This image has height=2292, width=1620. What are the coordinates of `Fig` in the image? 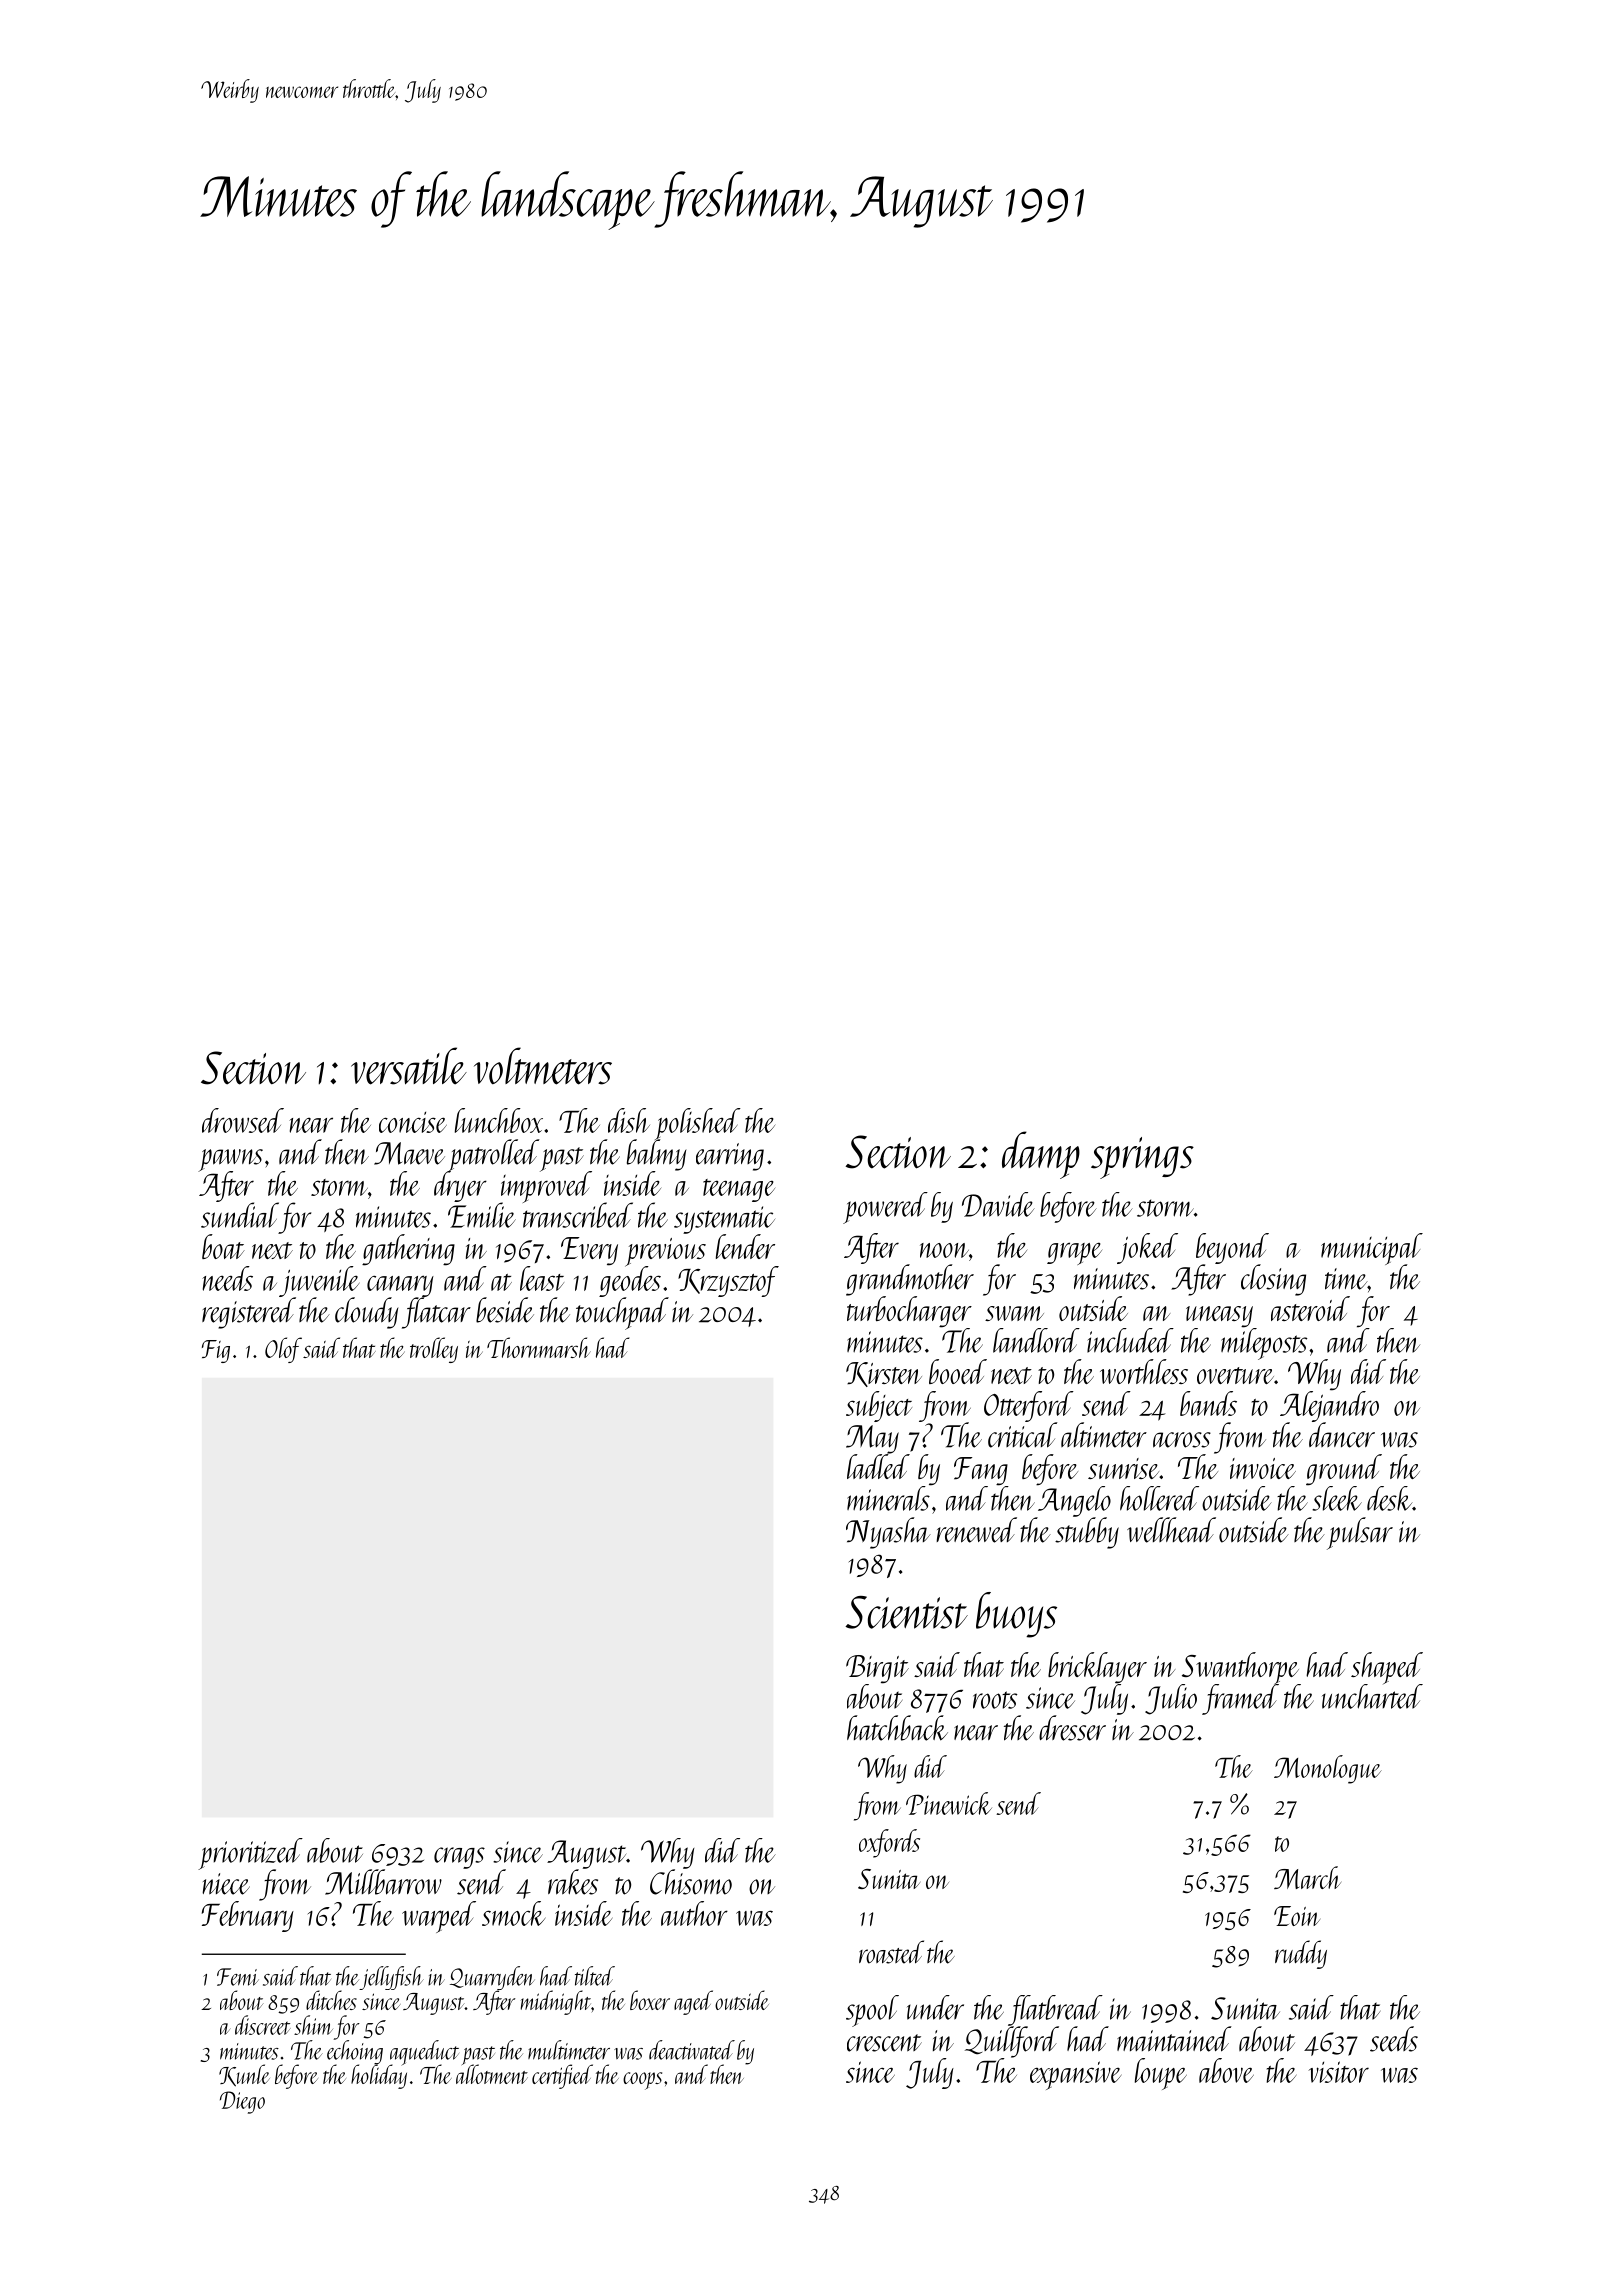 It's located at (216, 1351).
